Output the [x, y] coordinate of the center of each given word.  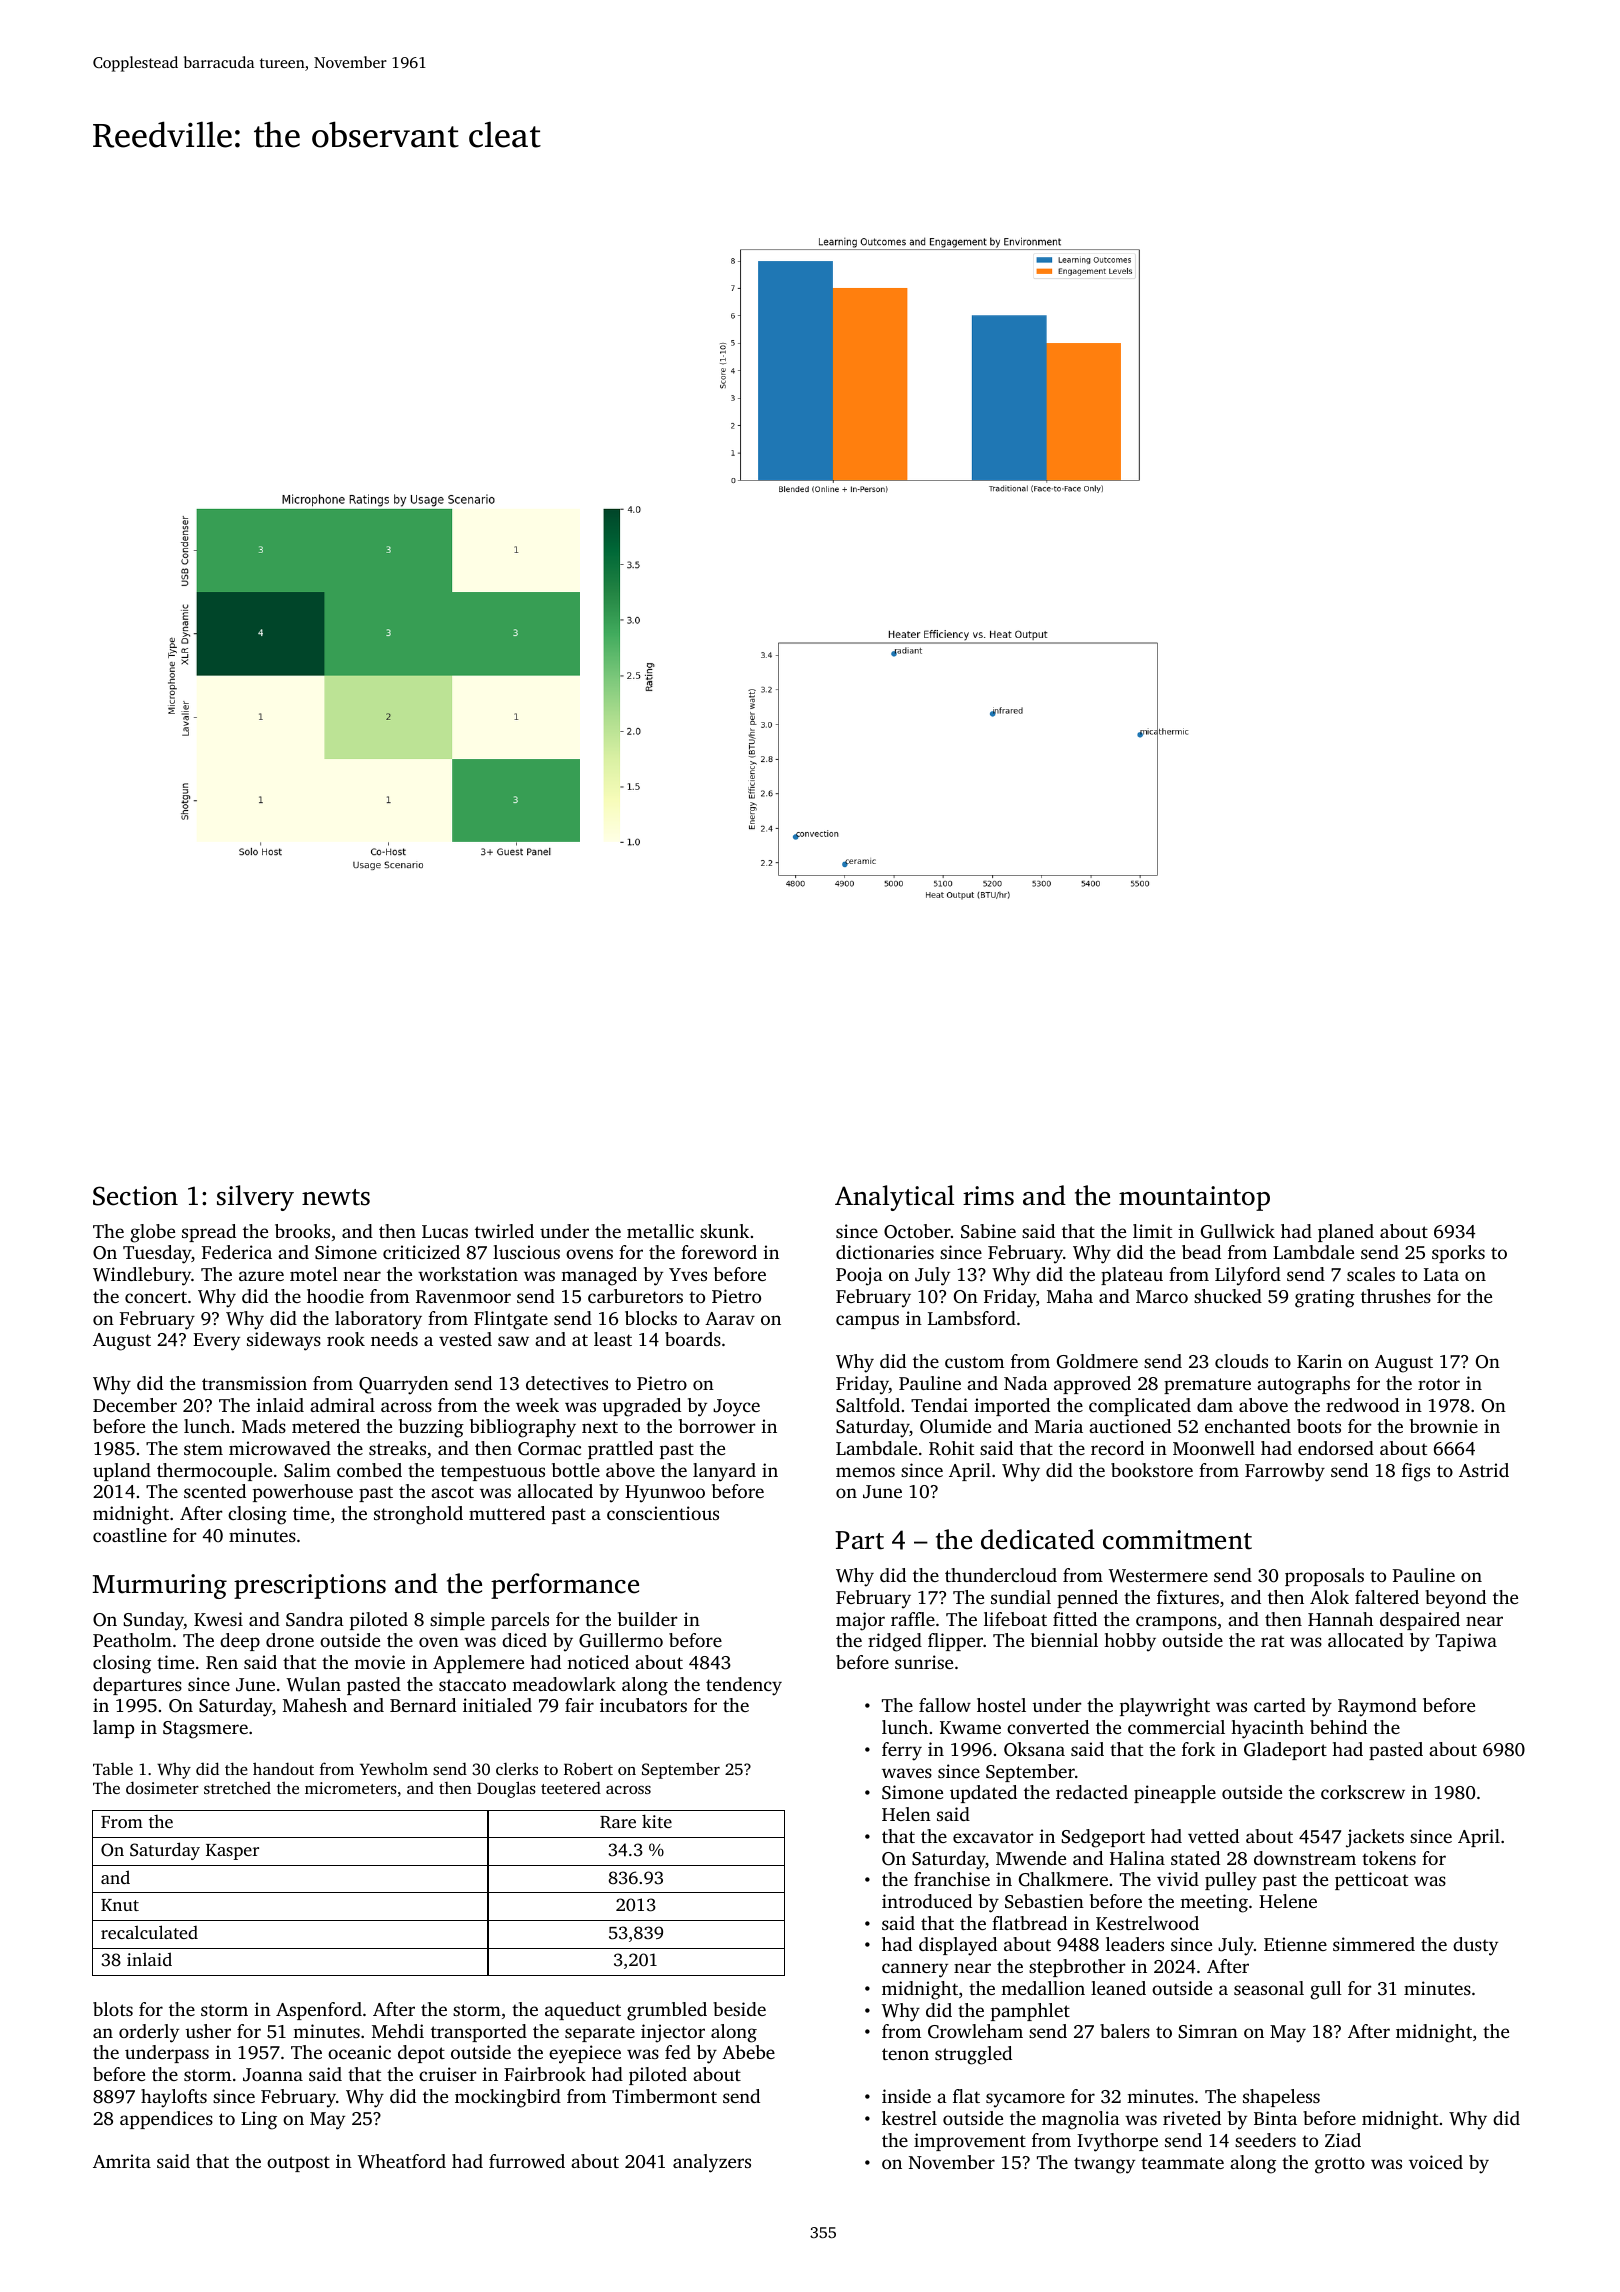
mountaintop [1194, 1198]
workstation [468, 1274]
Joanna [273, 2075]
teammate [1182, 2163]
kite [657, 1821]
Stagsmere [205, 1730]
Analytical [894, 1198]
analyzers [712, 2163]
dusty [1475, 1946]
